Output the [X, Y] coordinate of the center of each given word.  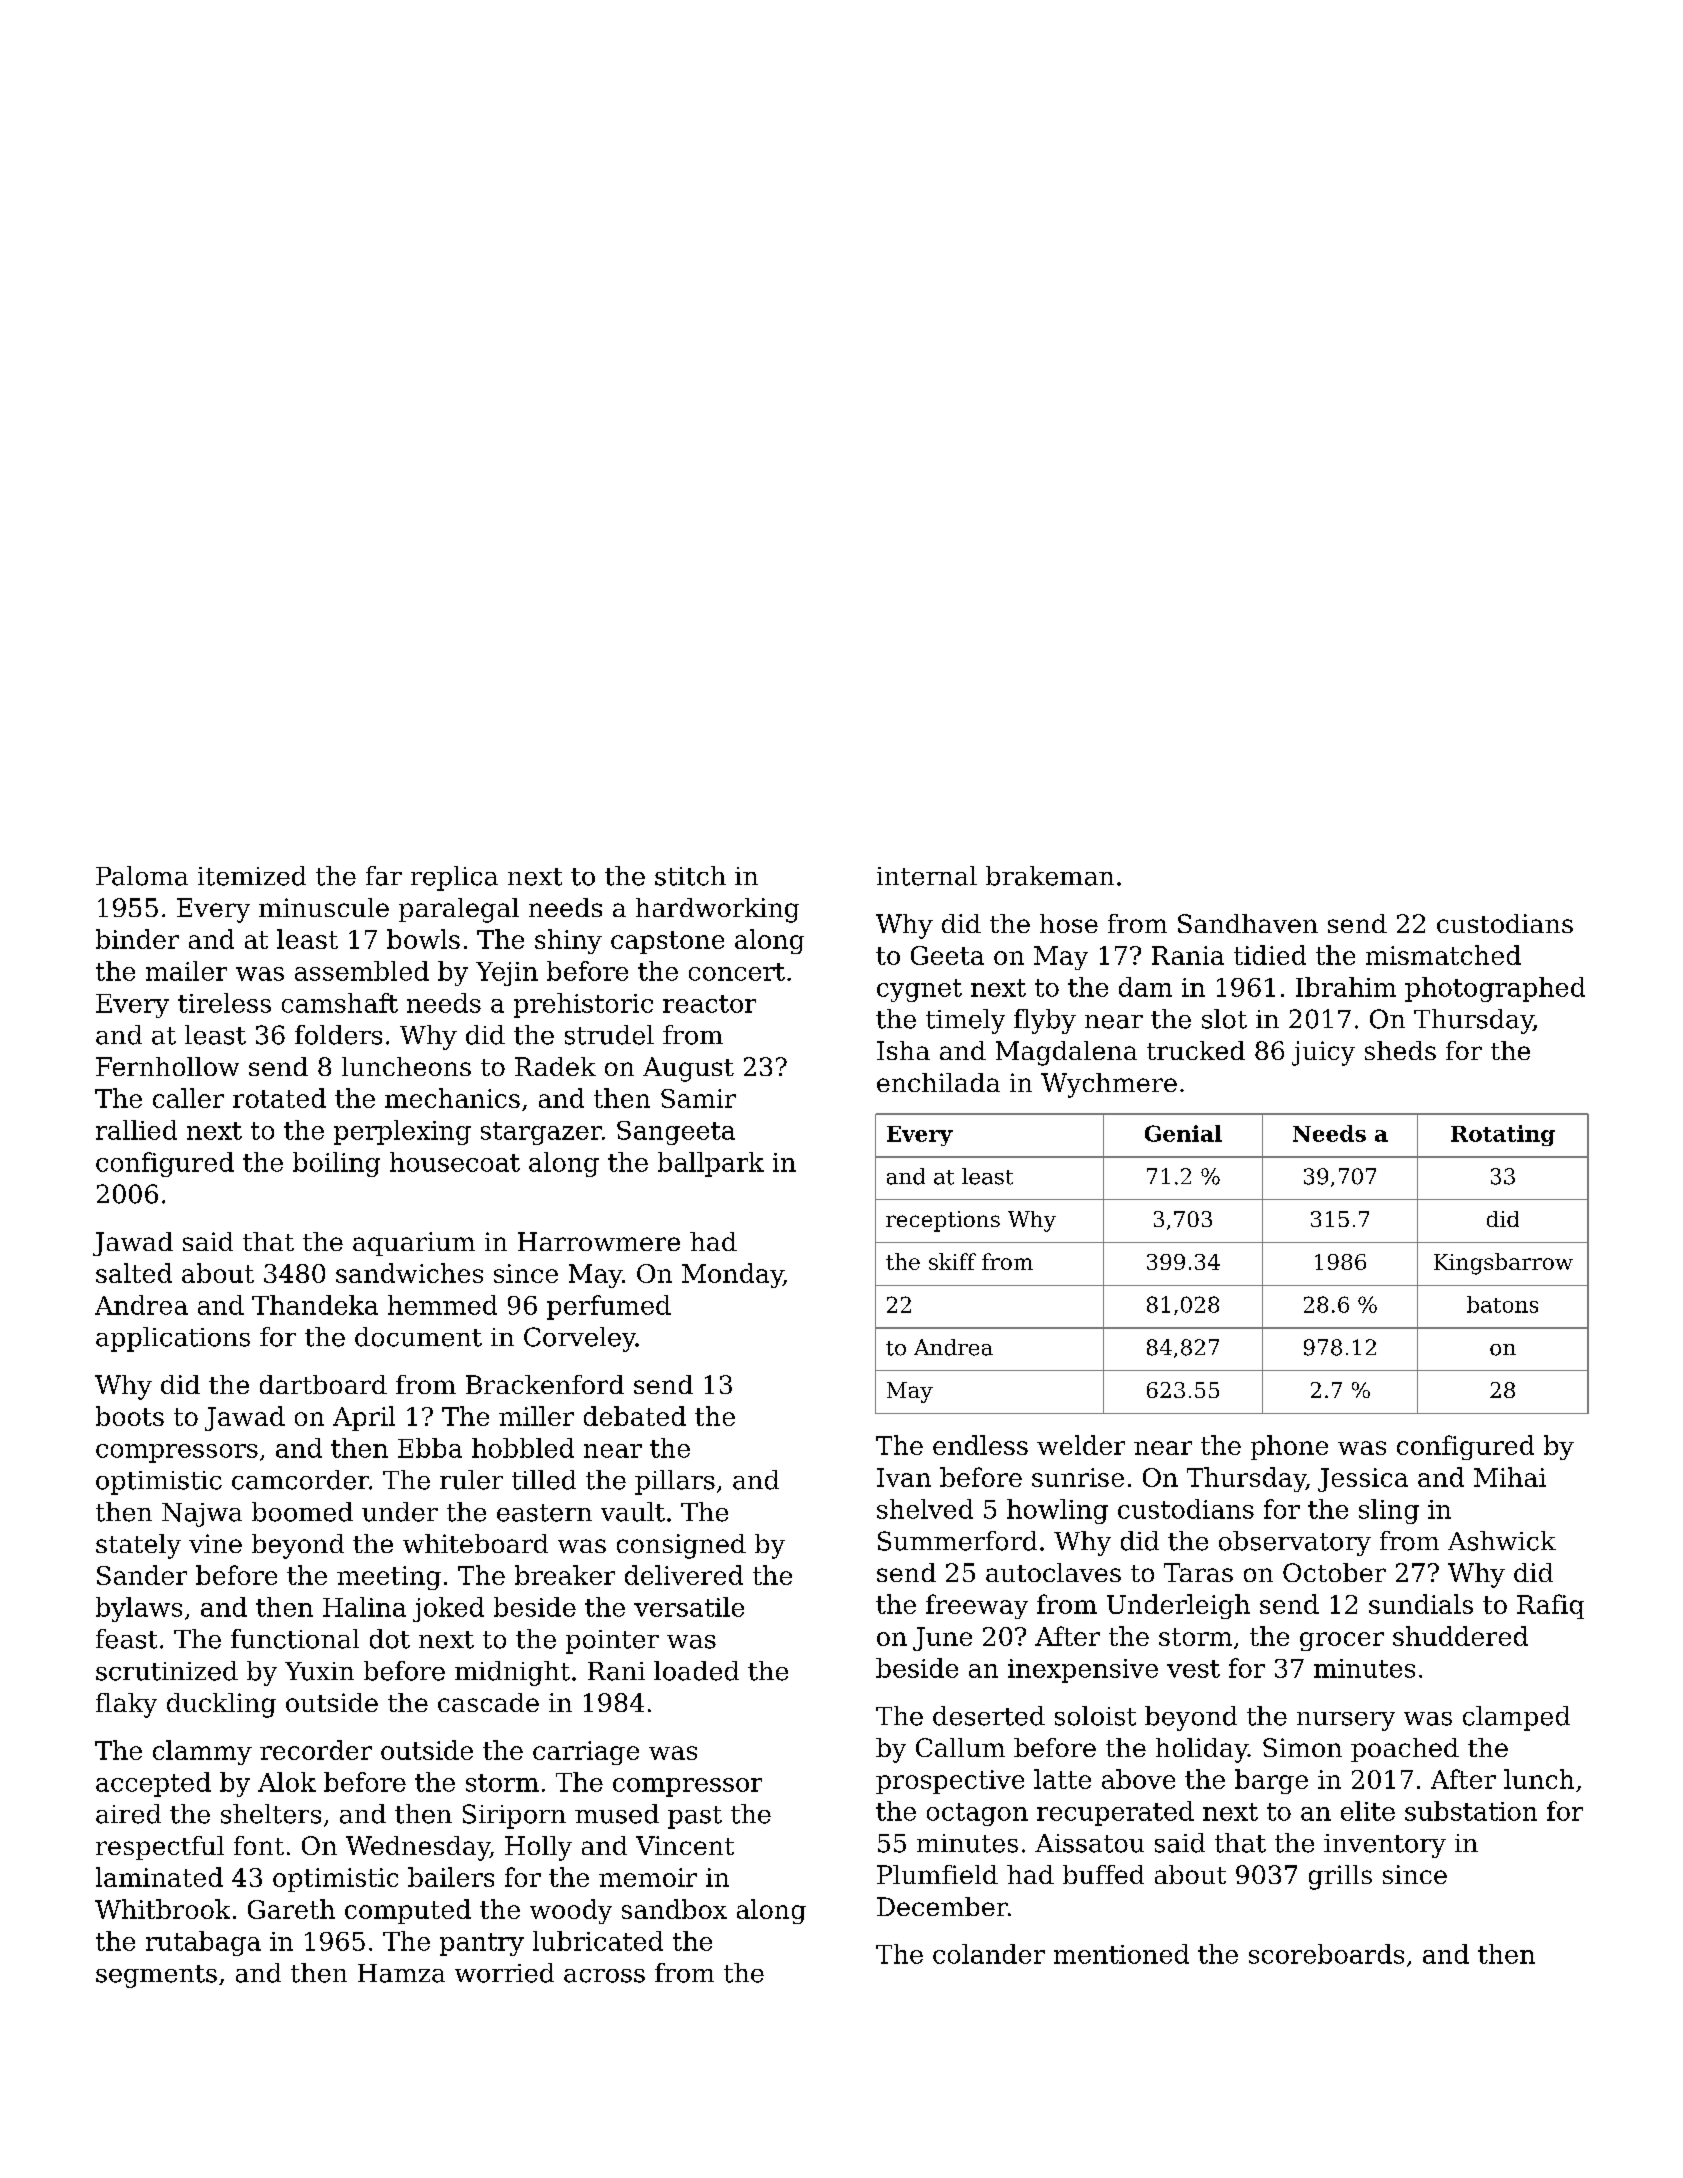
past [695, 1817]
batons [1502, 1304]
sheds [1400, 1050]
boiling [336, 1164]
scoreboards [1326, 1954]
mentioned [1121, 1954]
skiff [952, 1261]
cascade [488, 1702]
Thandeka [315, 1305]
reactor [709, 1004]
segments [156, 1976]
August [688, 1069]
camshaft [340, 1003]
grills [1340, 1877]
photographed [1495, 989]
